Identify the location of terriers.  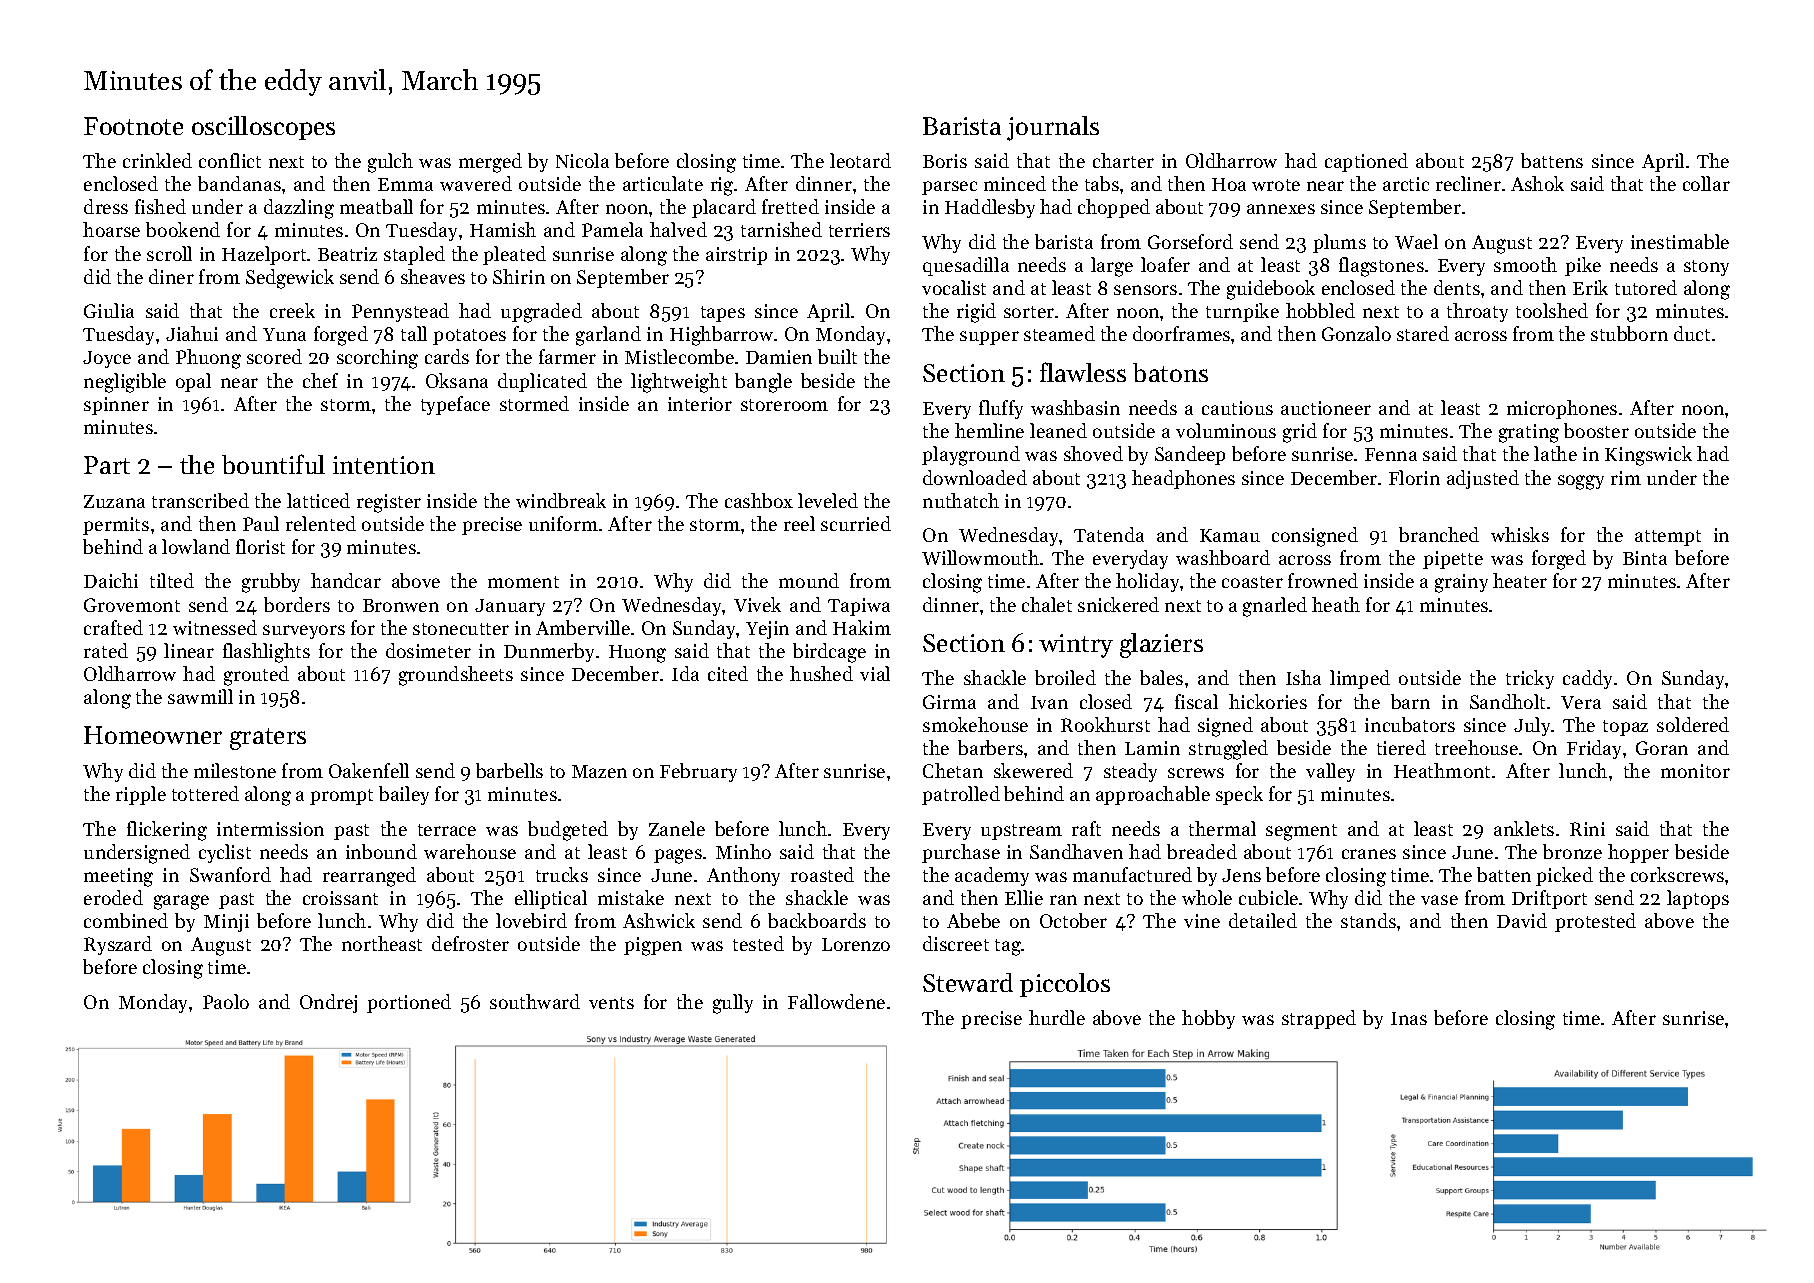
(859, 230).
